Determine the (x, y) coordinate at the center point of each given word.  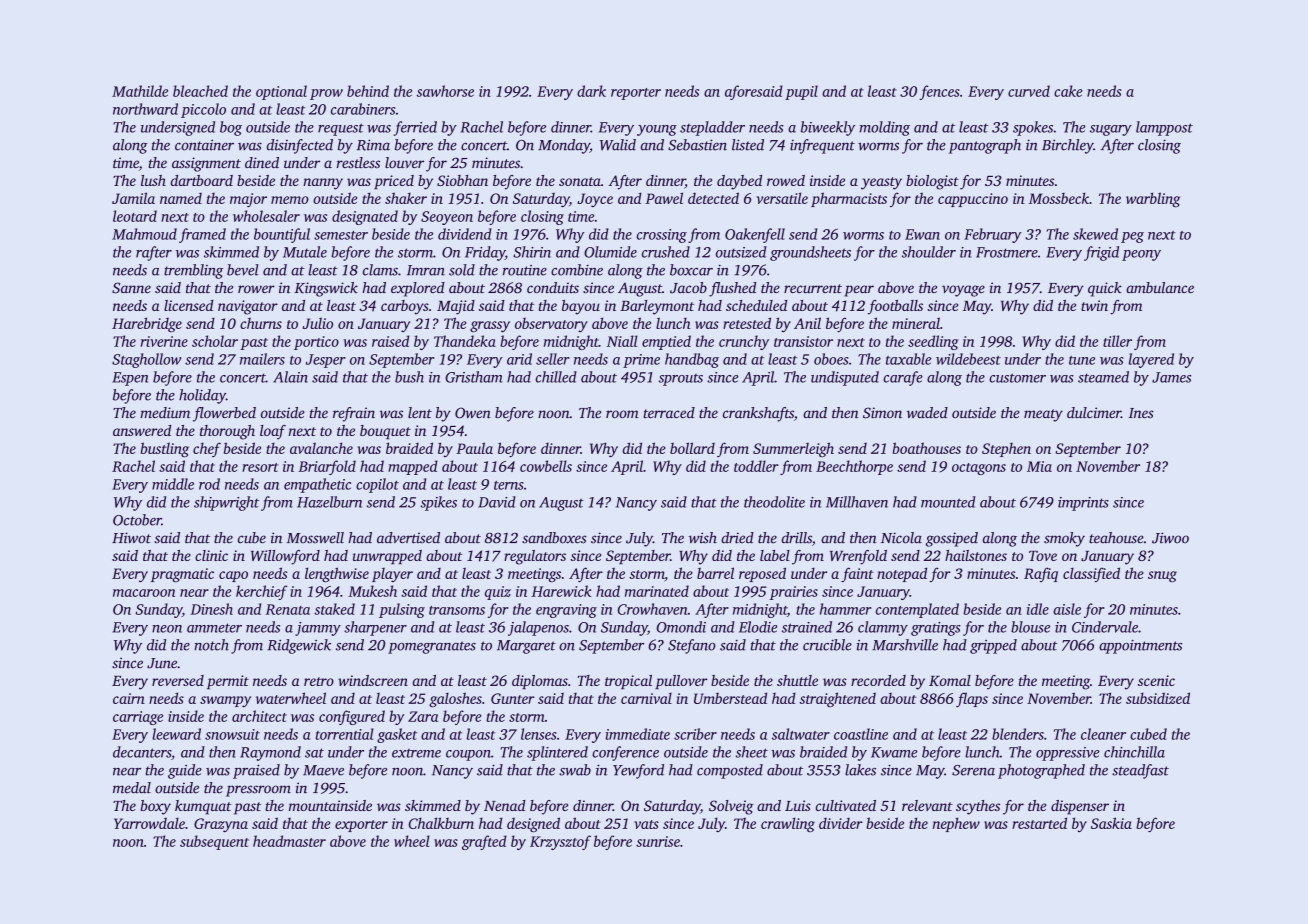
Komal (950, 680)
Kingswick (326, 289)
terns (509, 485)
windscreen (373, 680)
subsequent (214, 842)
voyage (963, 291)
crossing (662, 236)
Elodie (758, 627)
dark (591, 91)
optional (281, 92)
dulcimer (1094, 412)
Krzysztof (560, 842)
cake (1068, 91)
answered (142, 430)
